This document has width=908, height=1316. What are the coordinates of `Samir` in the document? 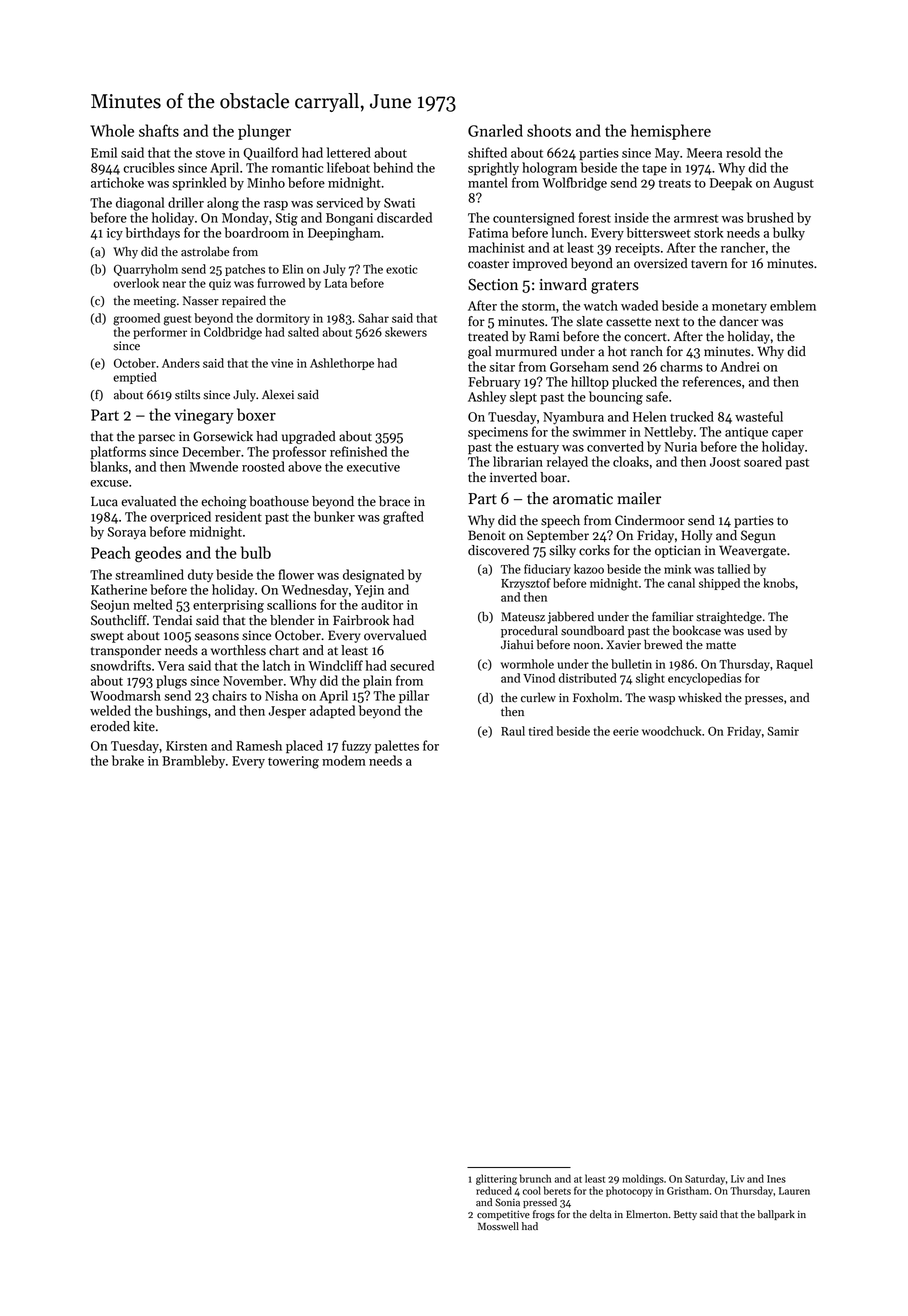 It's located at (783, 731).
